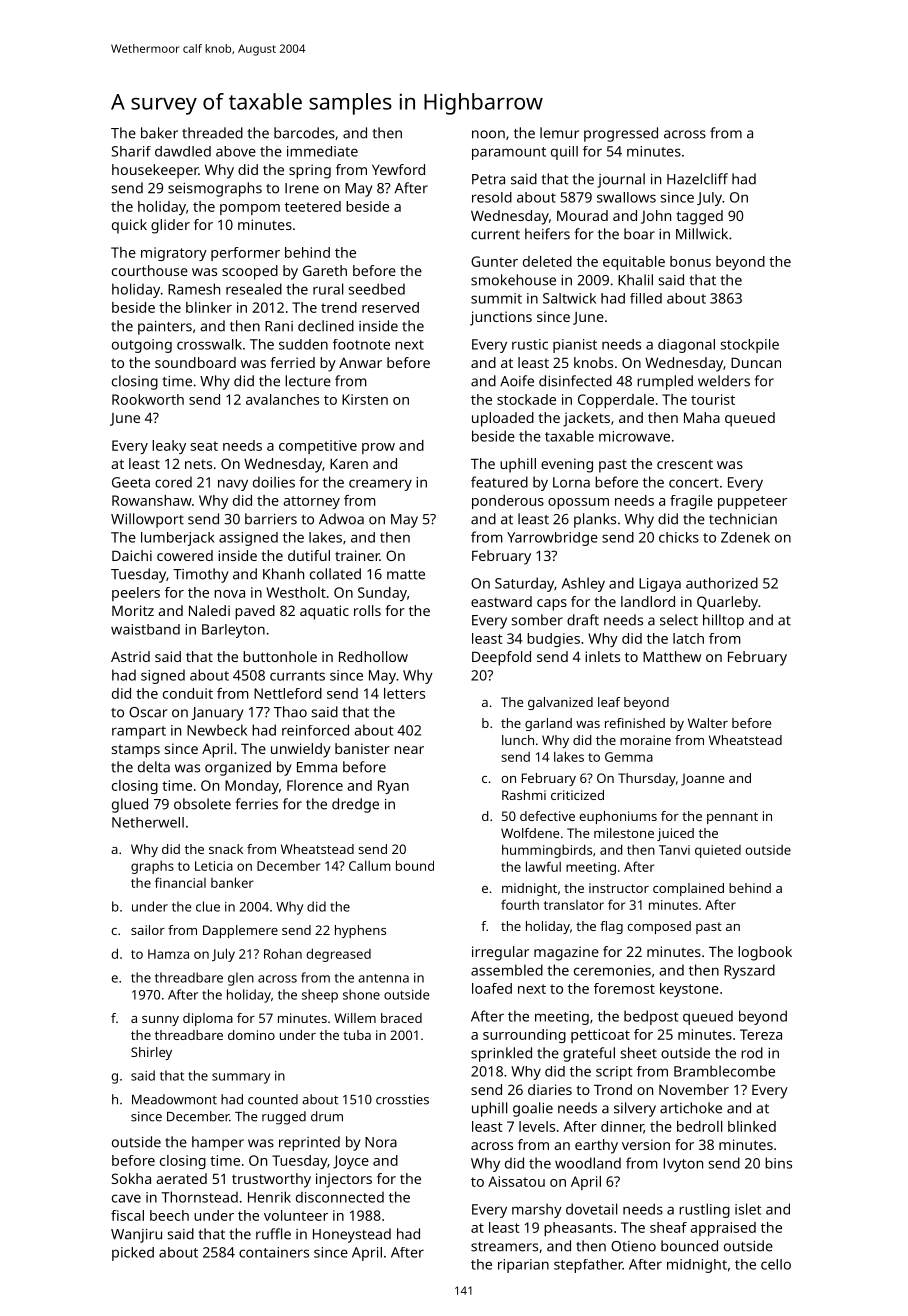  Describe the element at coordinates (761, 1034) in the page. I see `Tereza` at that location.
